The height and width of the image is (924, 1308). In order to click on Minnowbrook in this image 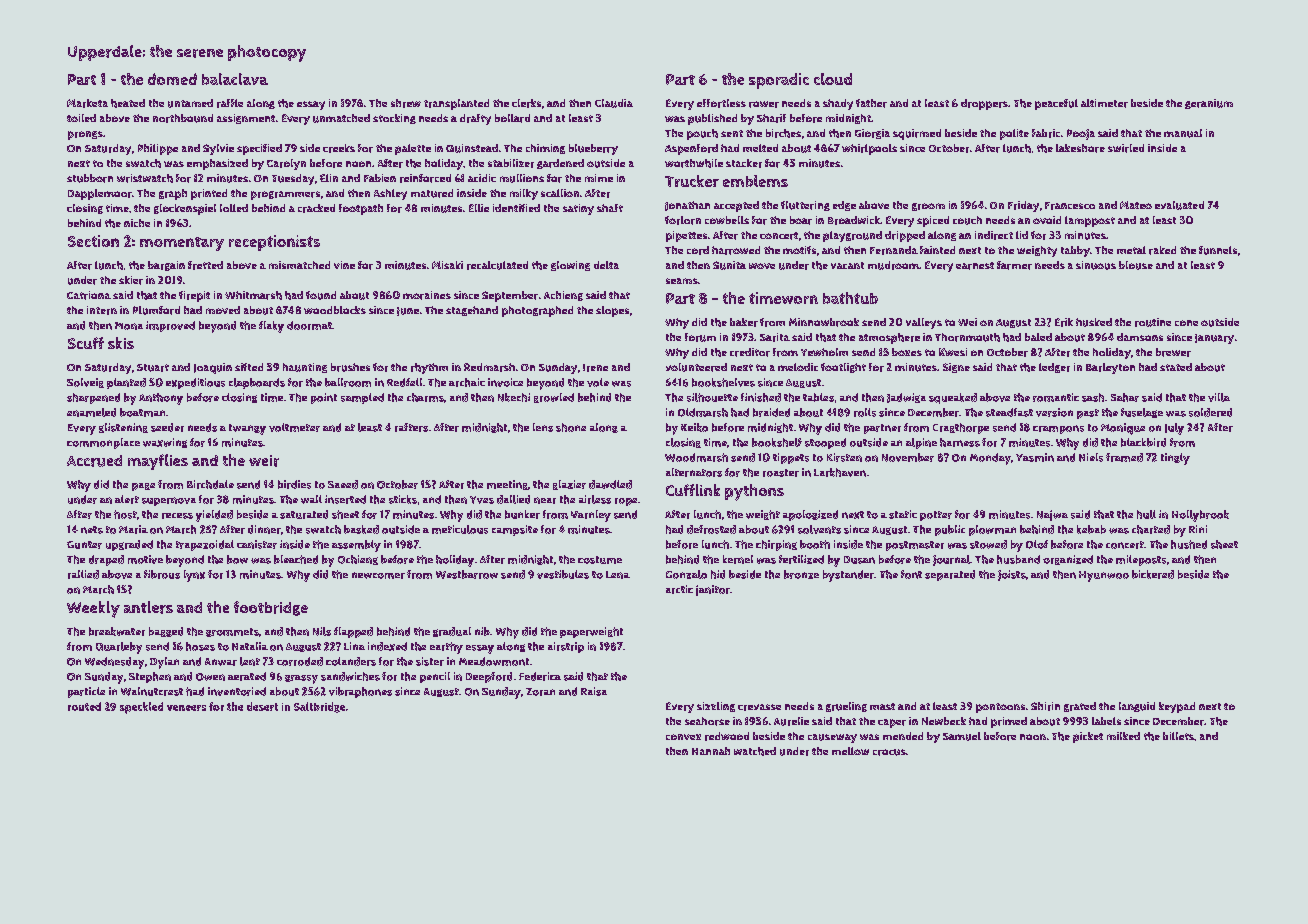, I will do `click(824, 322)`.
